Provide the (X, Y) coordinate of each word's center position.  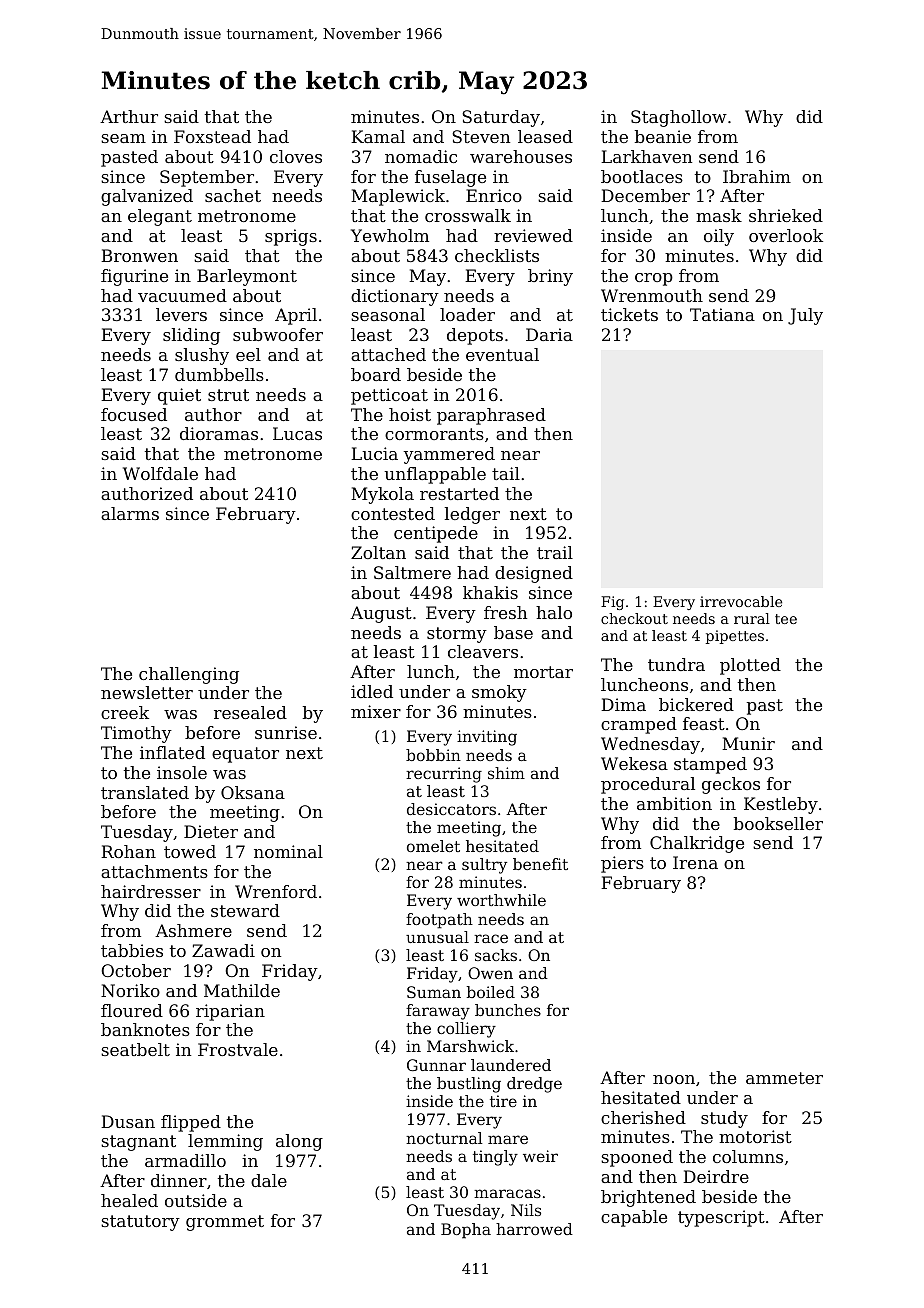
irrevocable (741, 601)
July (805, 316)
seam (123, 138)
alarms (130, 513)
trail (555, 552)
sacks (496, 955)
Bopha (466, 1231)
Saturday (501, 118)
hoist (410, 414)
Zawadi (223, 950)
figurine (134, 277)
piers (622, 864)
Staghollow (679, 118)
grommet (225, 1223)
